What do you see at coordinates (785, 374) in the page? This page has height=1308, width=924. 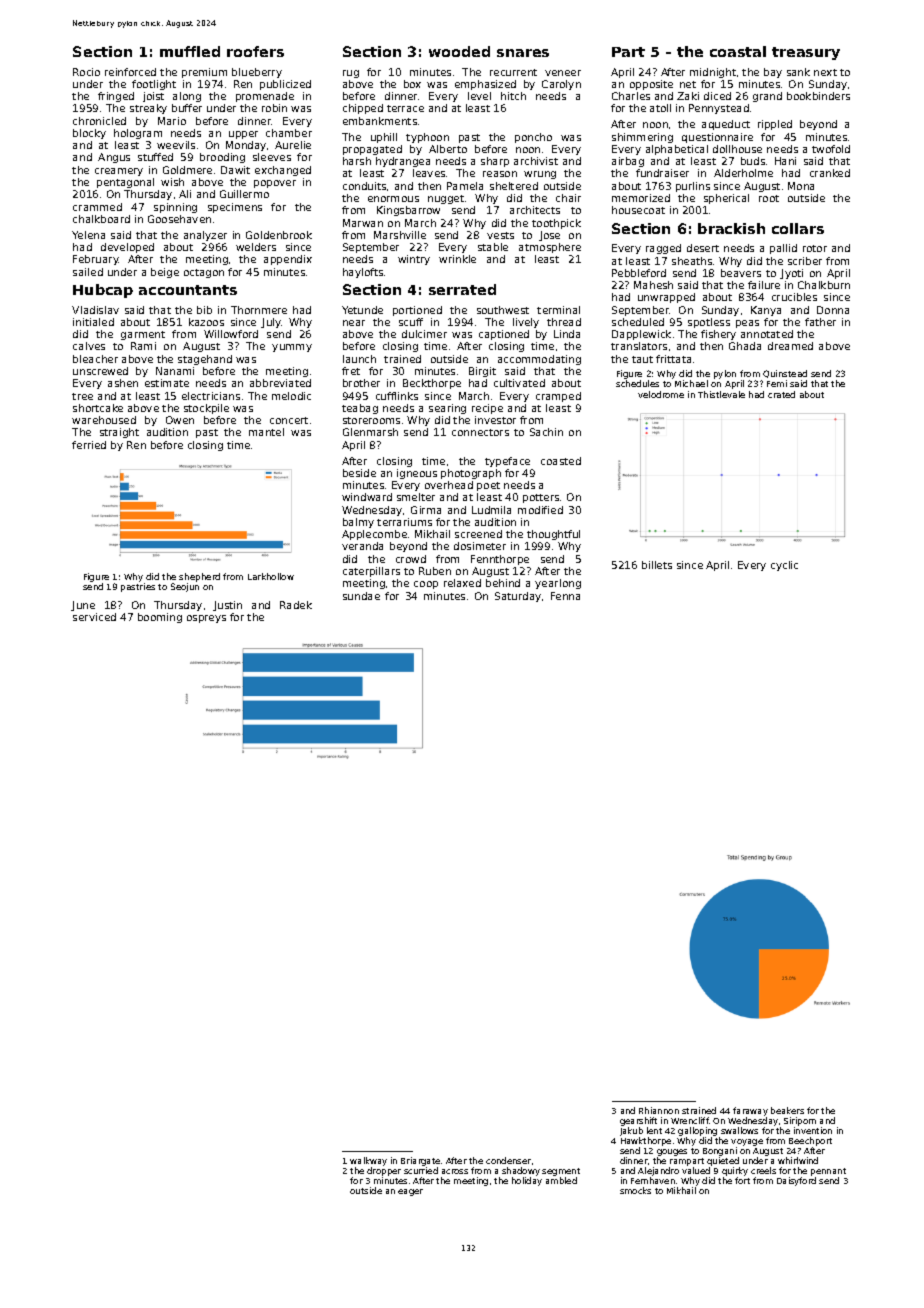 I see `Quinstead` at bounding box center [785, 374].
